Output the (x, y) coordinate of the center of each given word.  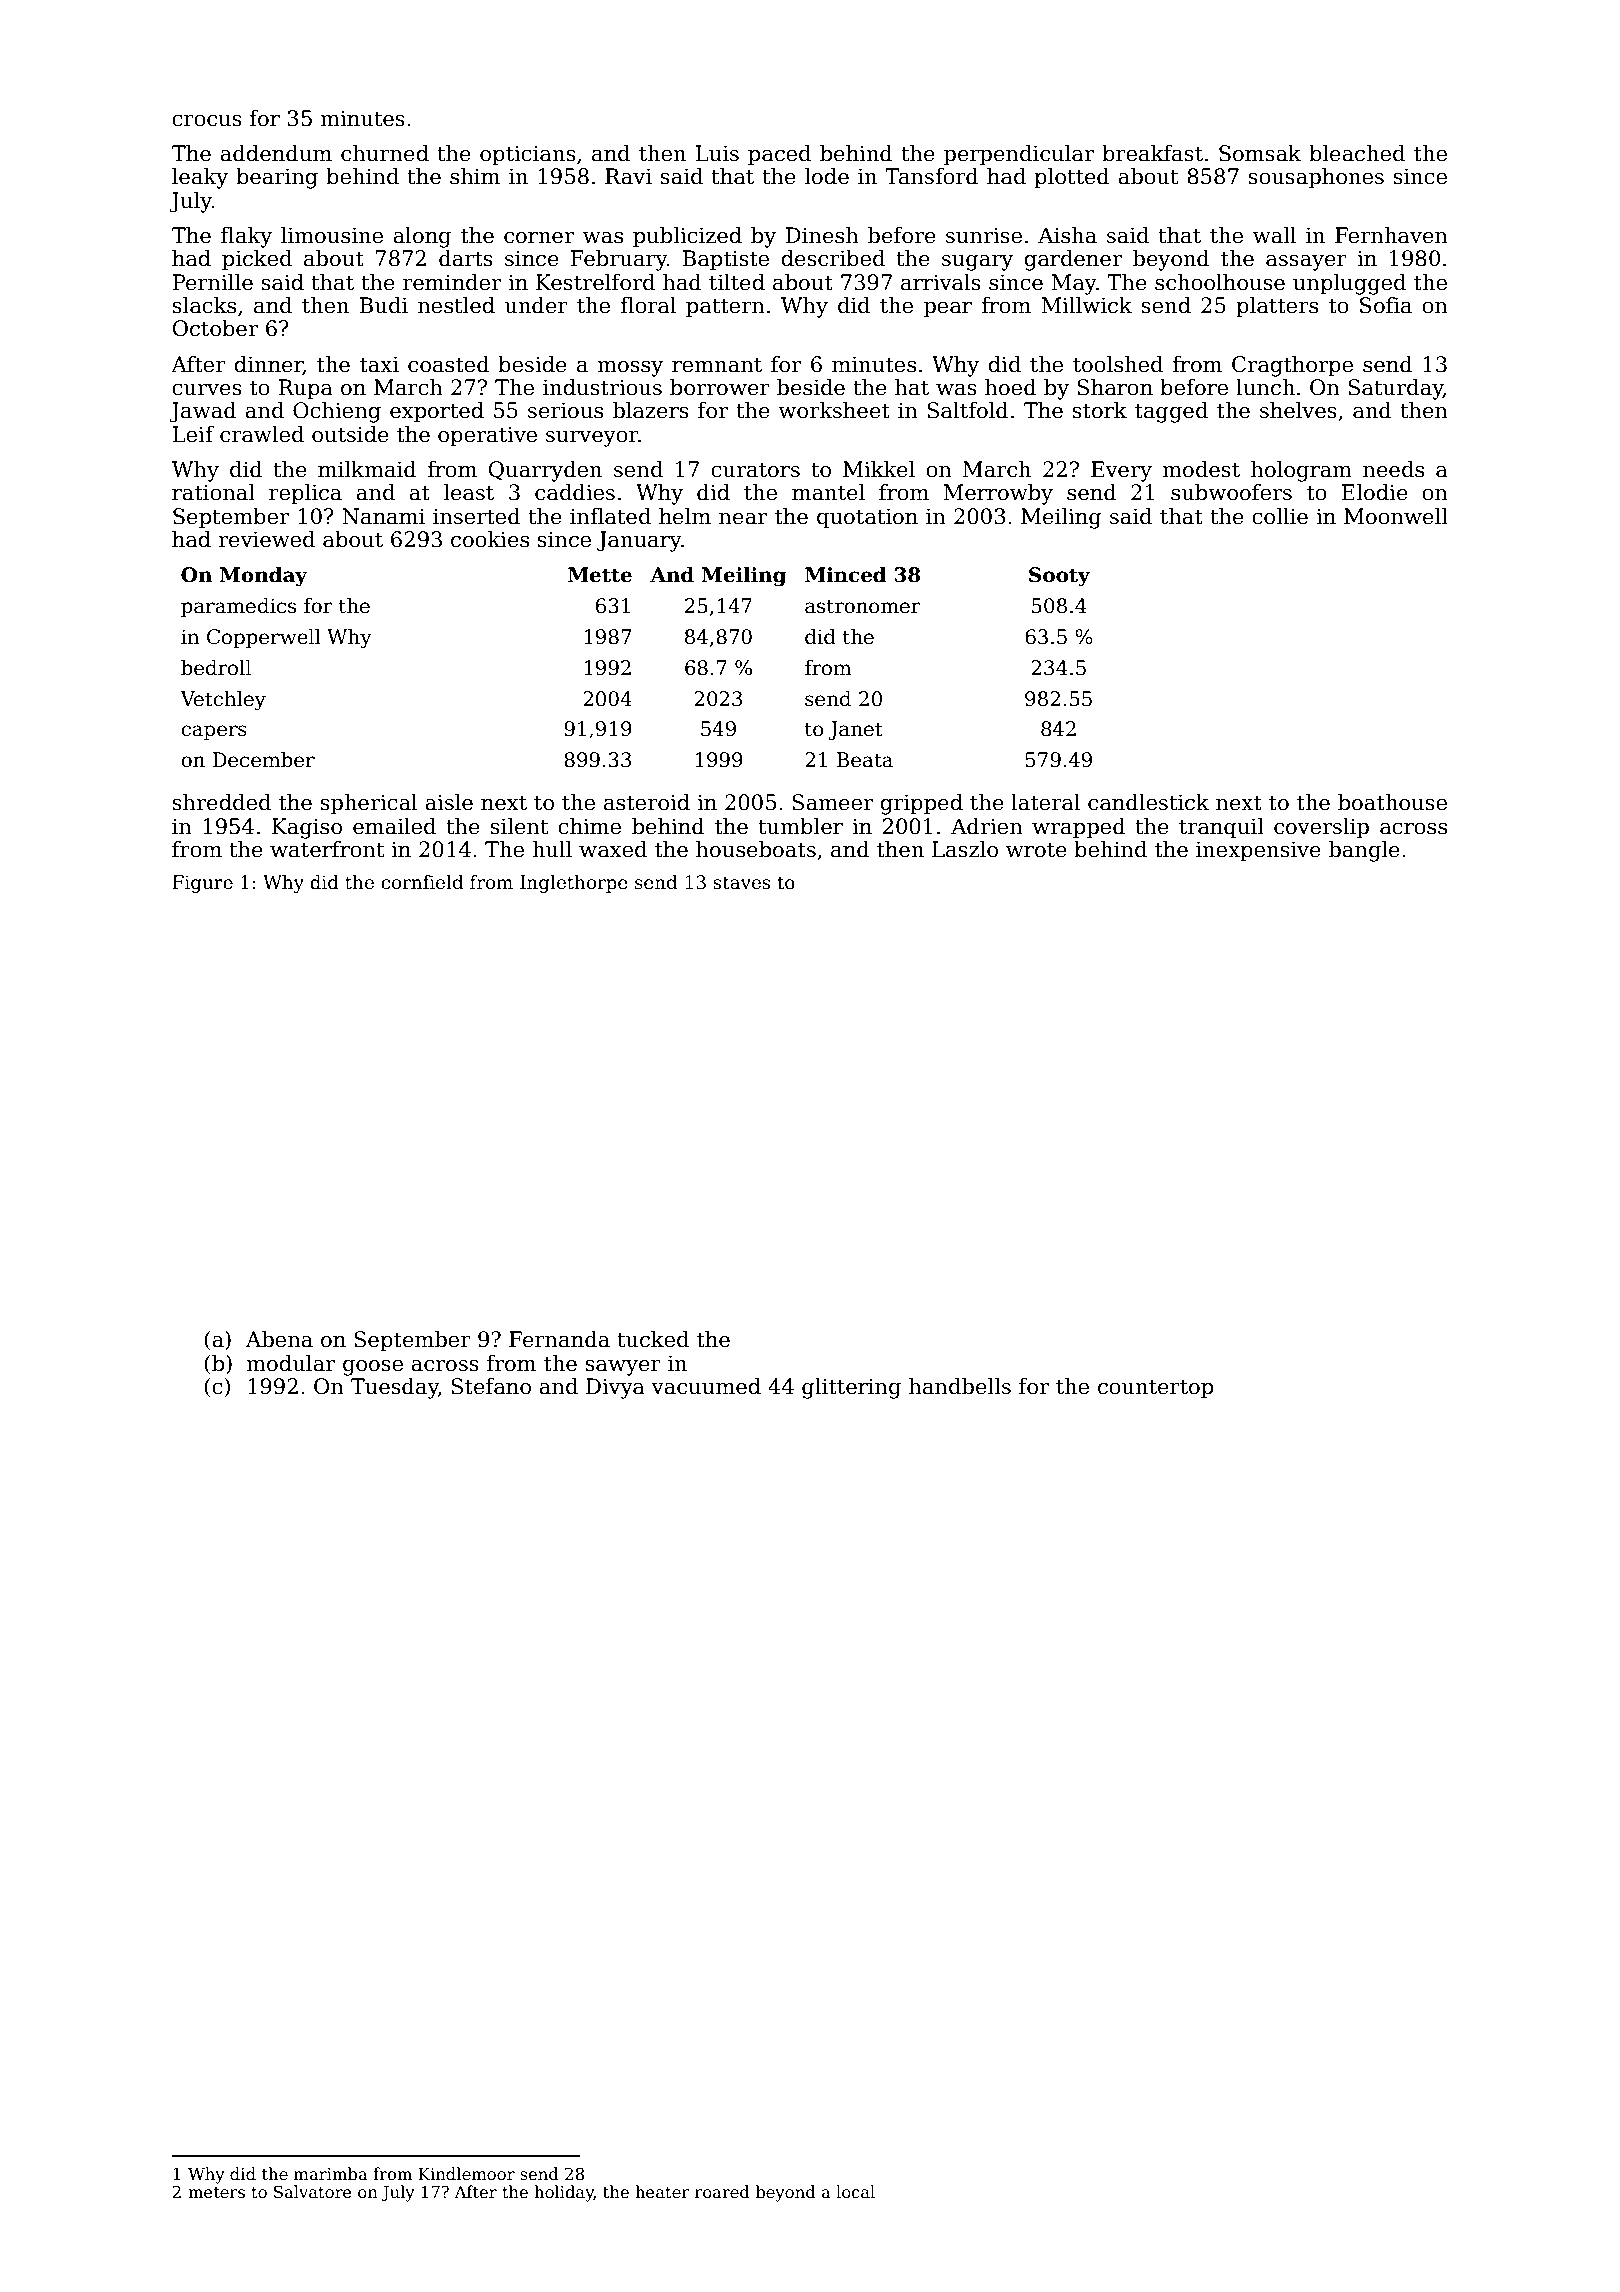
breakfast (1152, 153)
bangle (1364, 851)
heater (662, 2192)
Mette (600, 575)
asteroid (647, 802)
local (855, 2191)
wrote (1036, 850)
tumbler (800, 826)
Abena (279, 1339)
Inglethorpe (574, 884)
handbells (960, 1386)
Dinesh (822, 235)
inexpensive (1258, 851)
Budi (383, 305)
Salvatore (313, 2192)
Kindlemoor (466, 2174)
